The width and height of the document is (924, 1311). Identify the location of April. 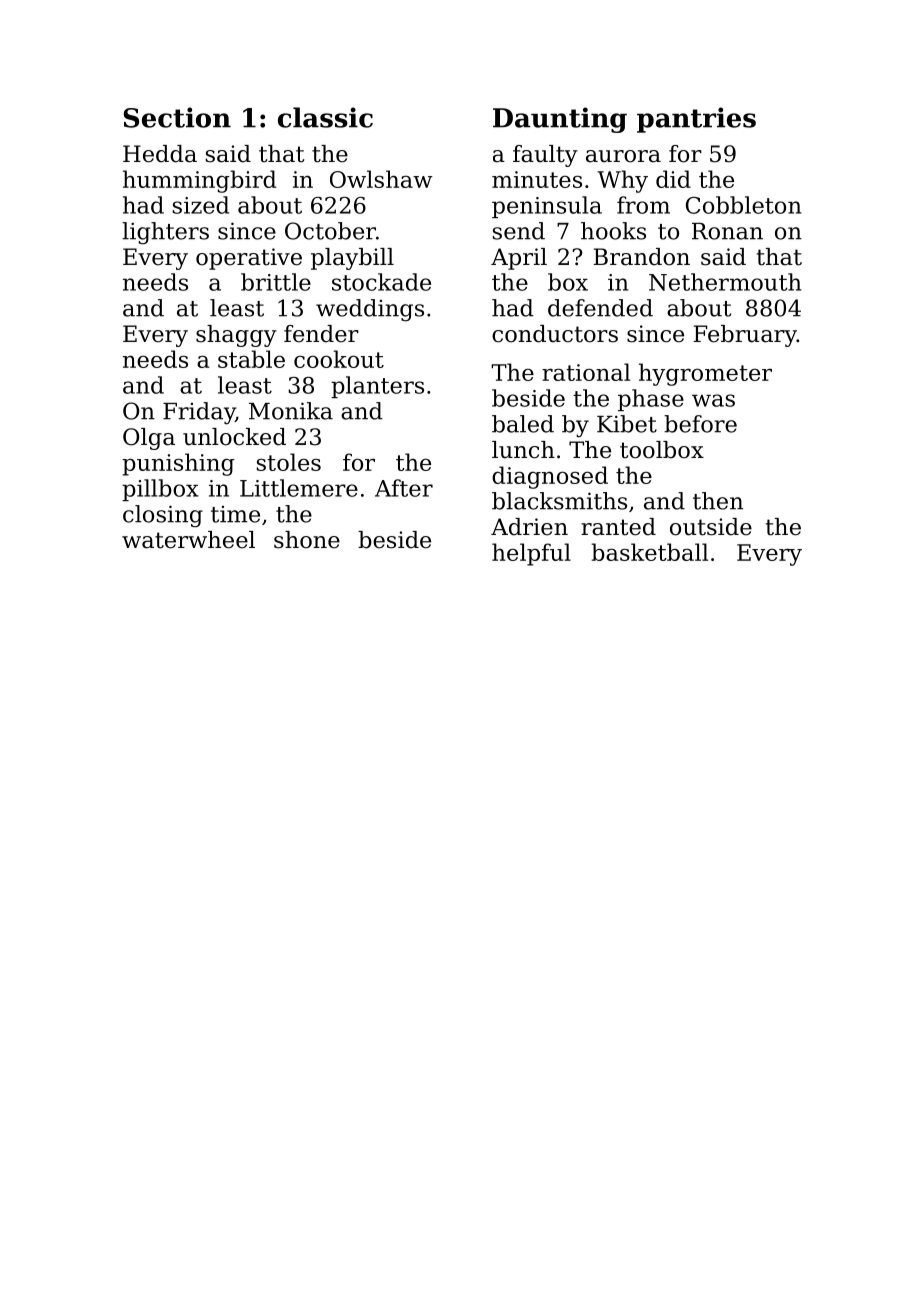
(519, 259).
